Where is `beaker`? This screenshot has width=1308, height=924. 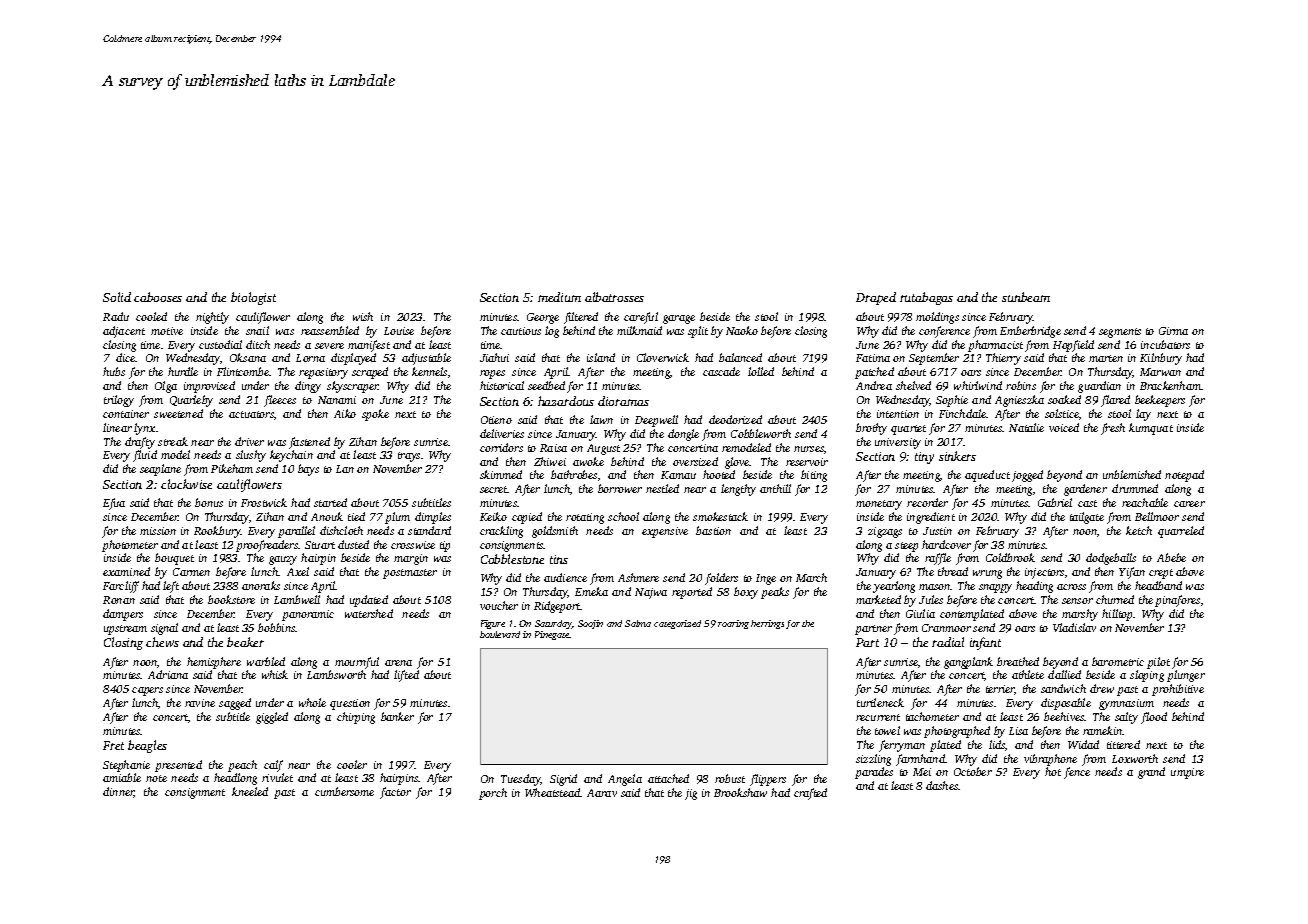
beaker is located at coordinates (245, 642).
